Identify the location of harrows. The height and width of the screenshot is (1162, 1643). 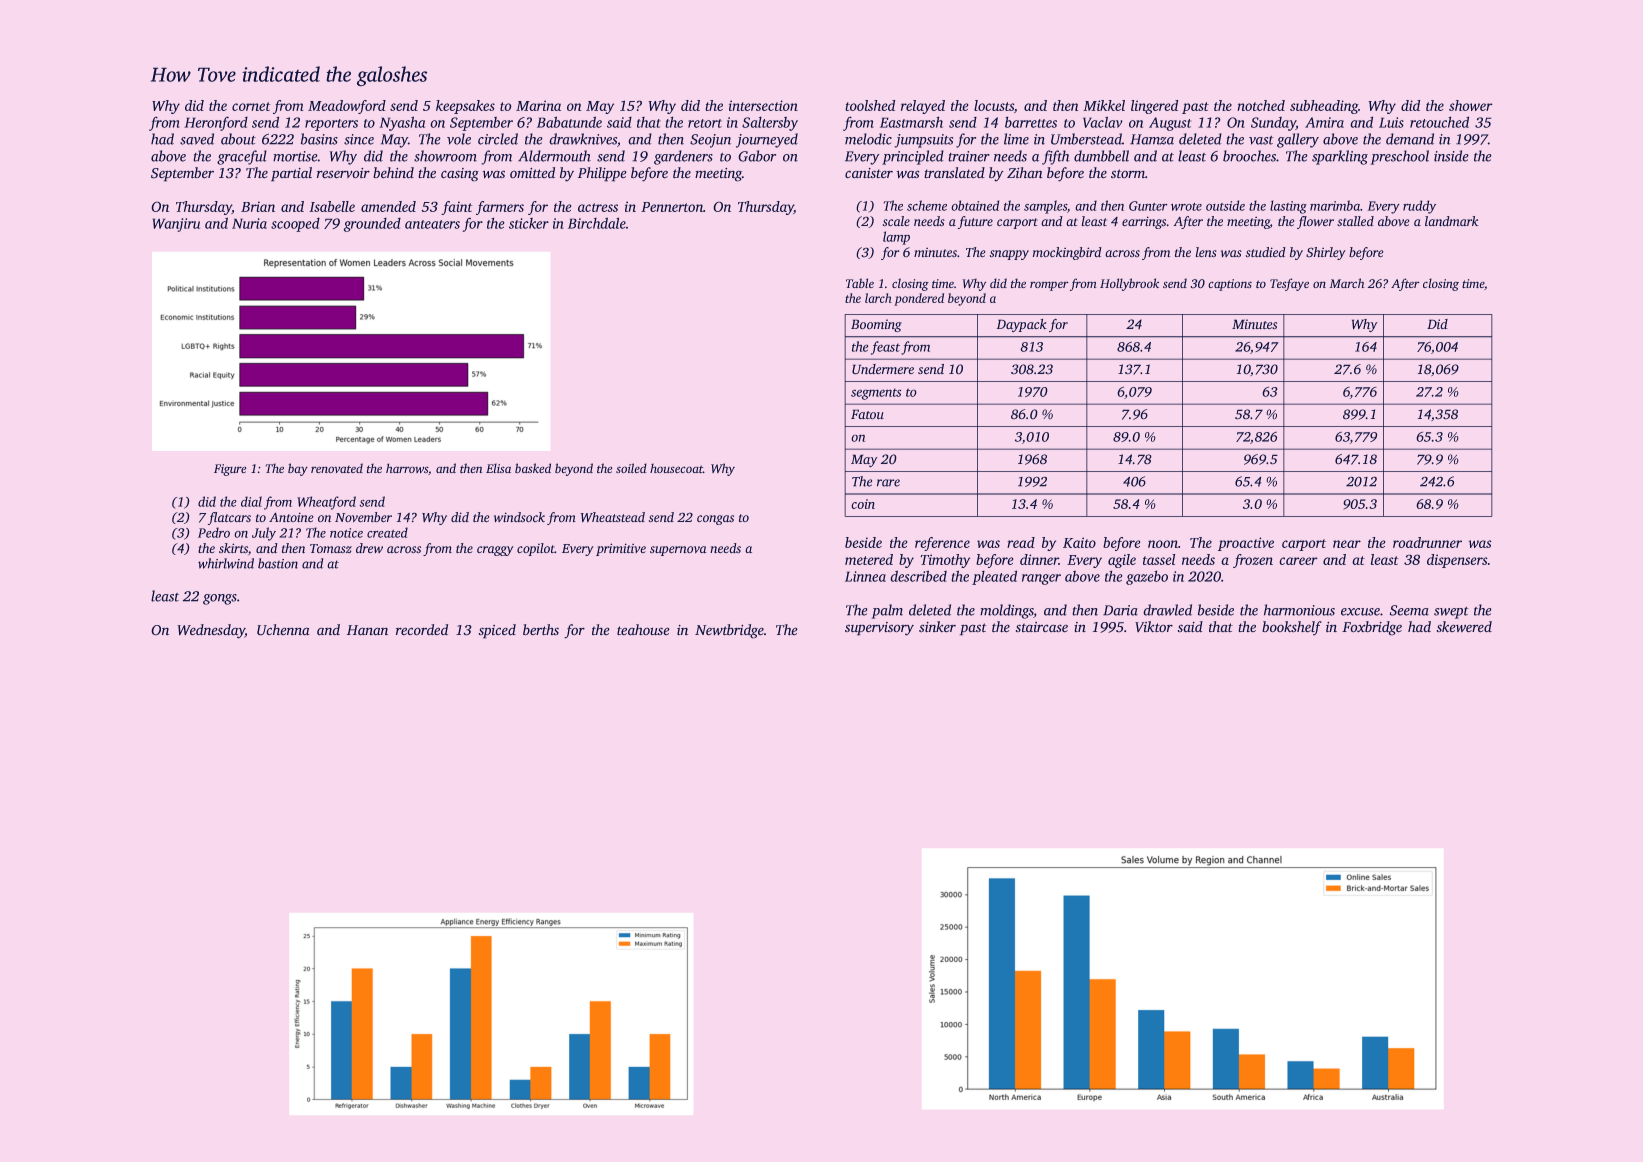
(407, 468).
